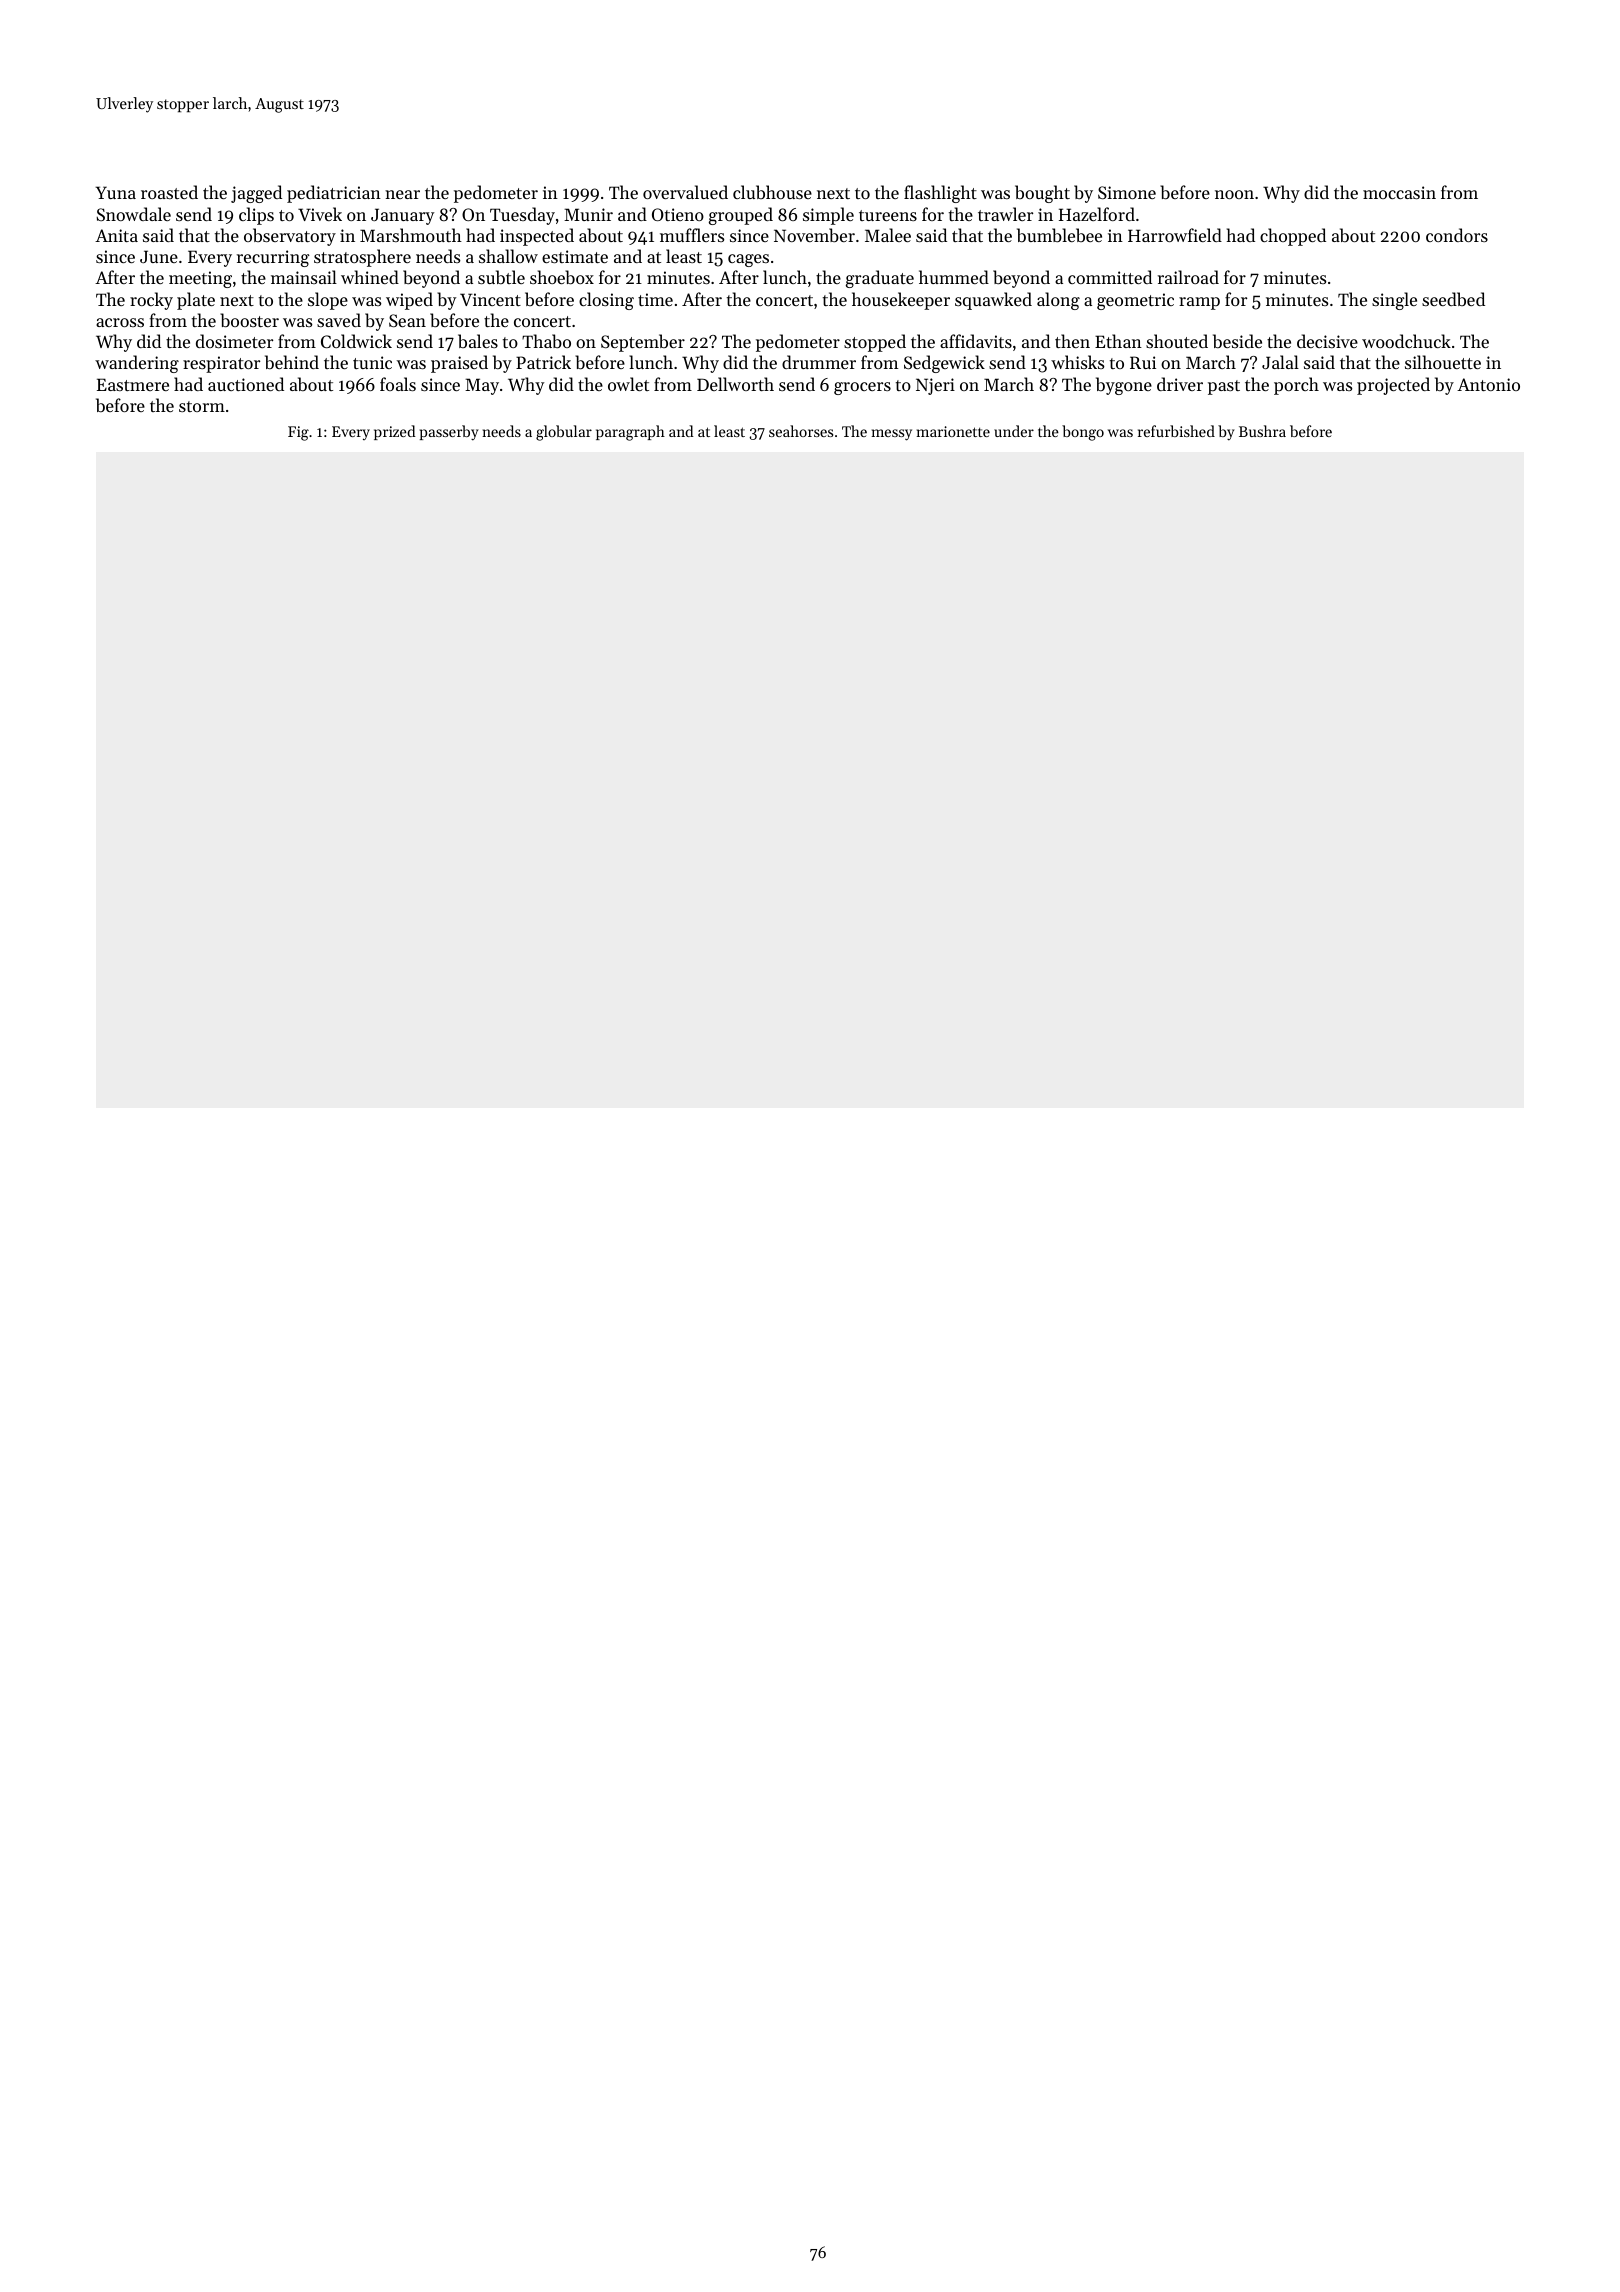 This screenshot has height=2292, width=1620. Describe the element at coordinates (1457, 235) in the screenshot. I see `condors` at that location.
